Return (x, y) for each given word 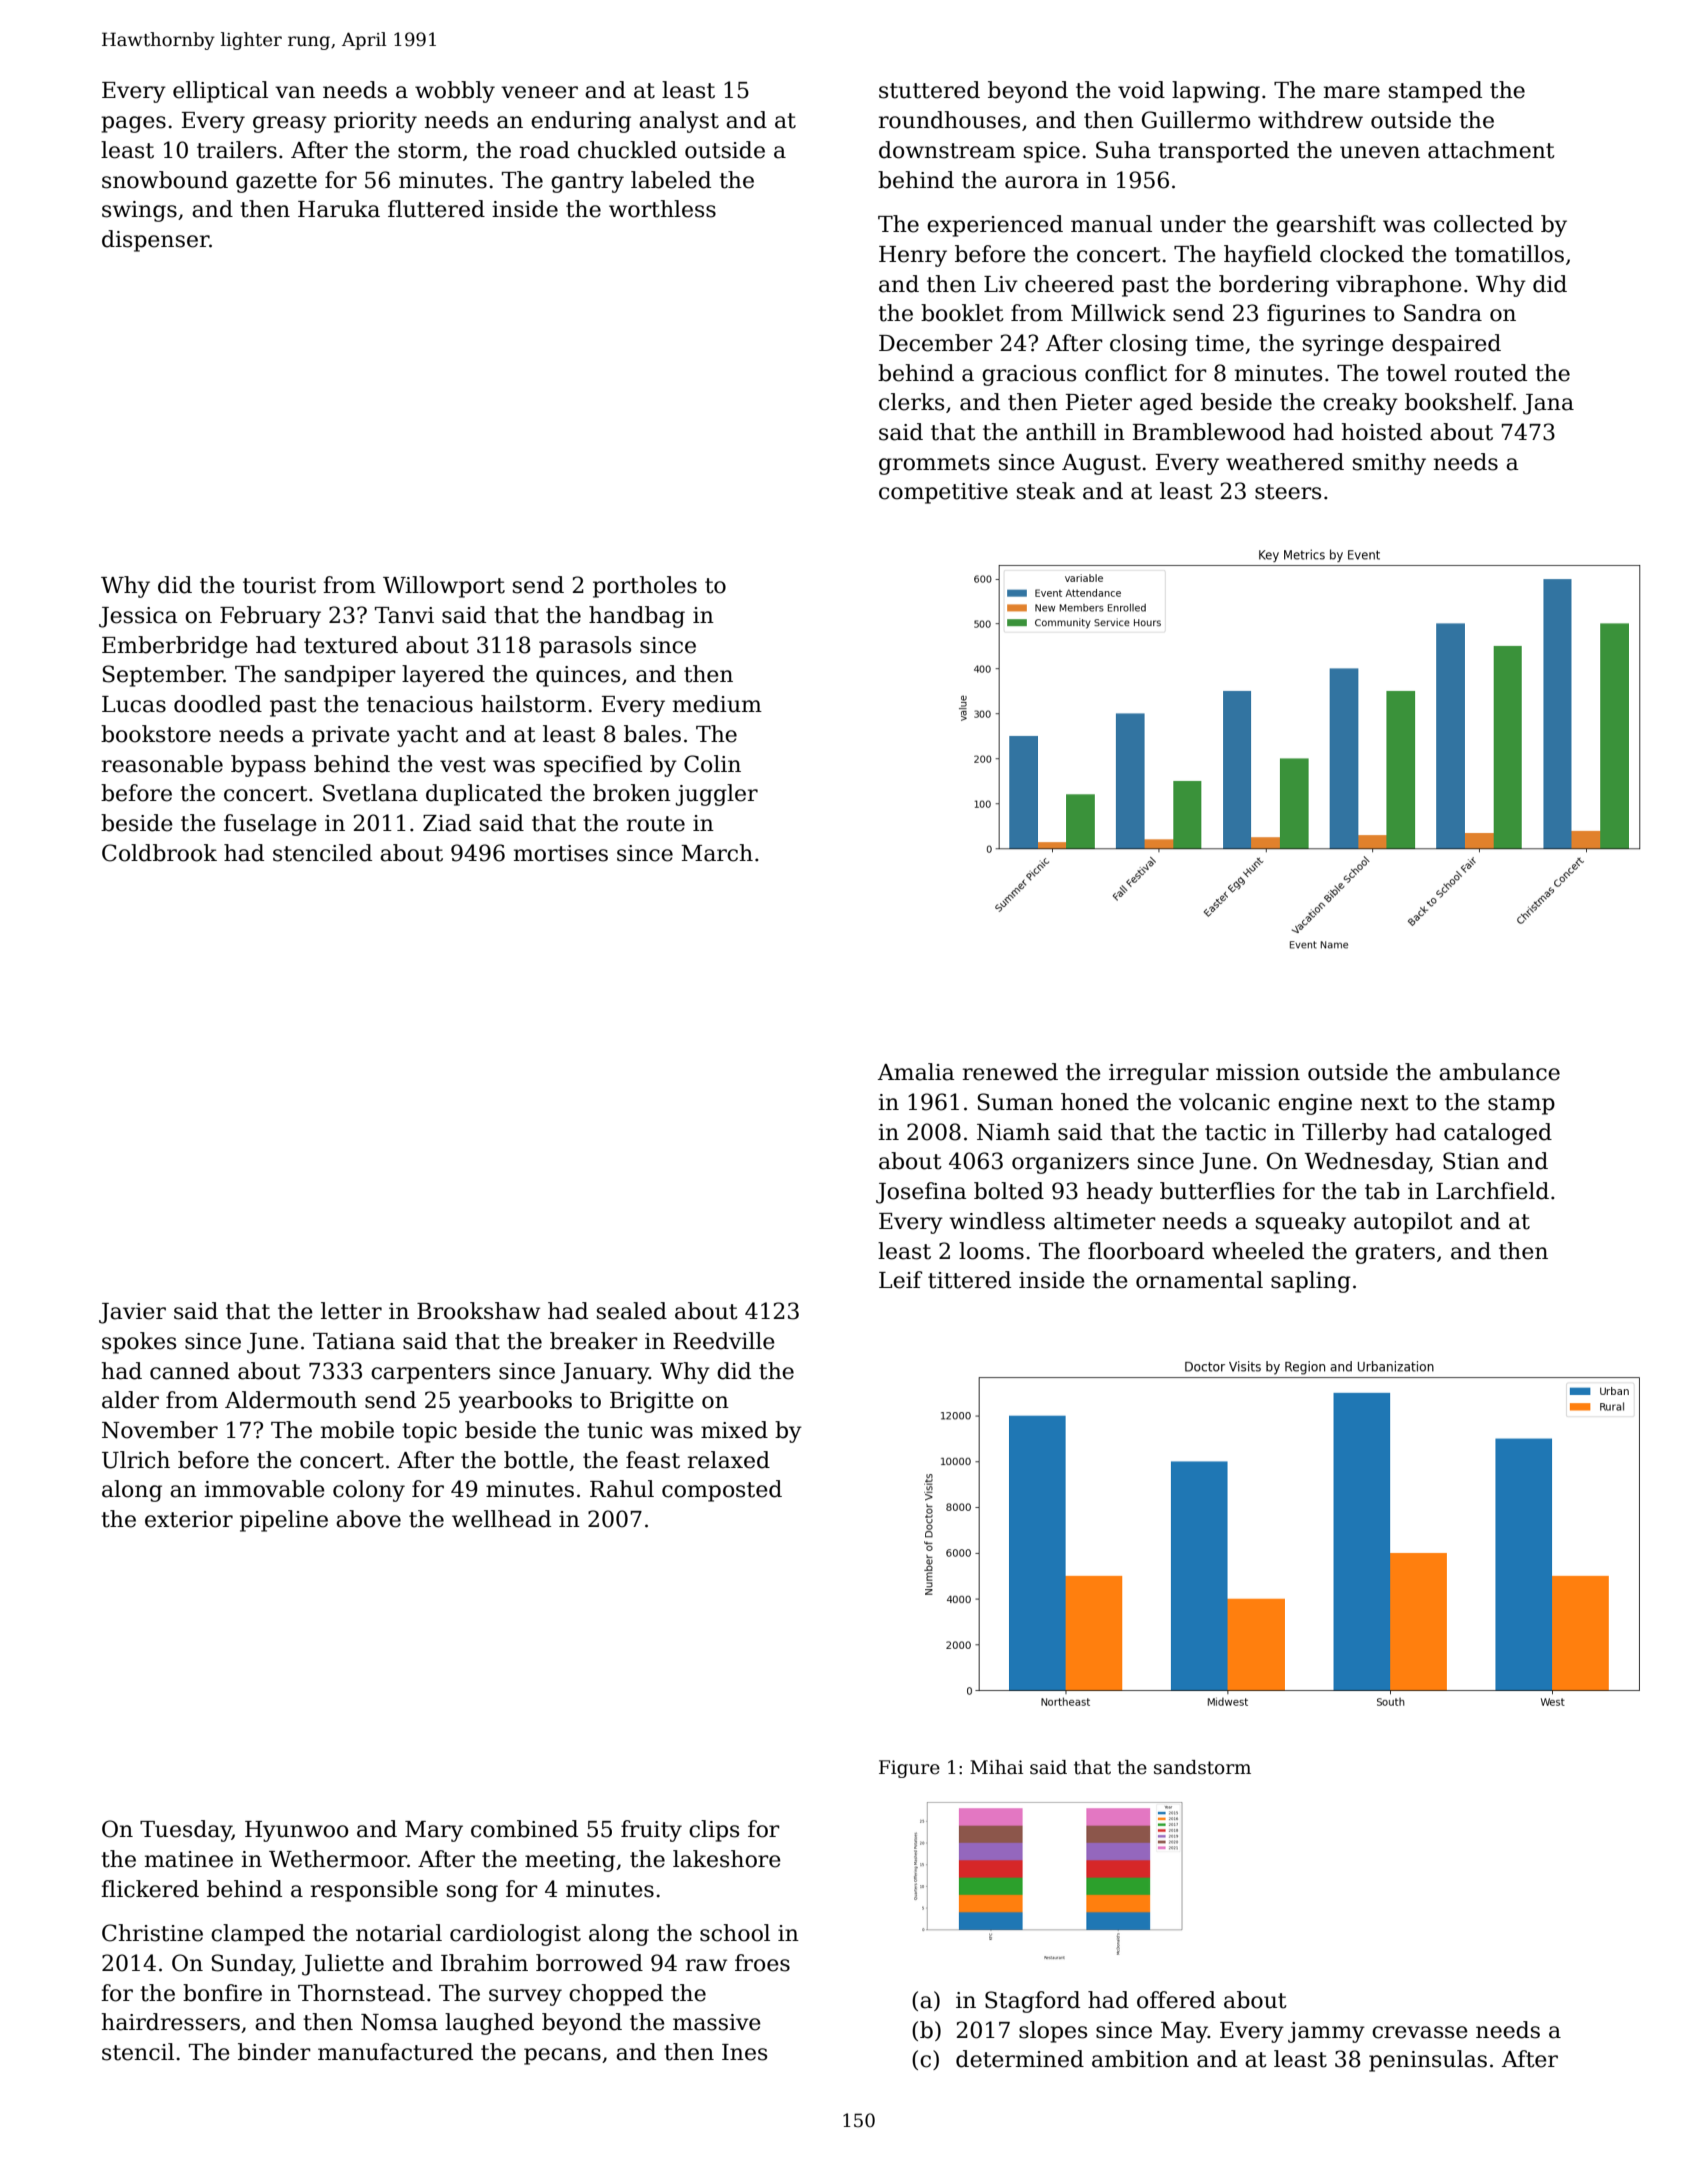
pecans (562, 2056)
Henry (913, 256)
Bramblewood (1209, 432)
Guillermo (1196, 120)
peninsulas (1428, 2061)
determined (1020, 2059)
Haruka (339, 209)
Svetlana (370, 793)
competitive (943, 493)
